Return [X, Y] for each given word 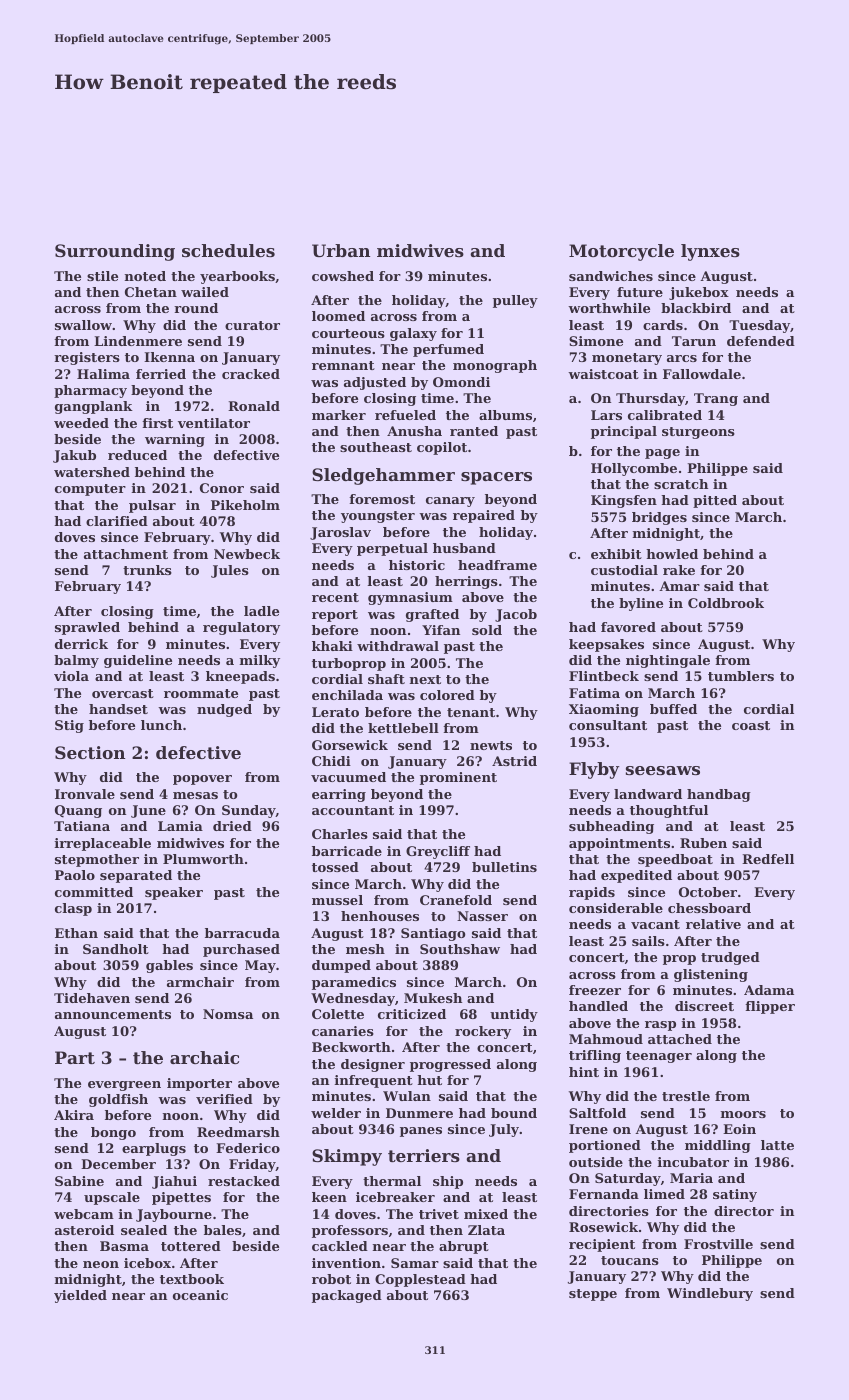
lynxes [710, 252]
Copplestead [420, 1280]
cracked [251, 374]
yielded [80, 1296]
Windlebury [710, 1294]
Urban [341, 250]
